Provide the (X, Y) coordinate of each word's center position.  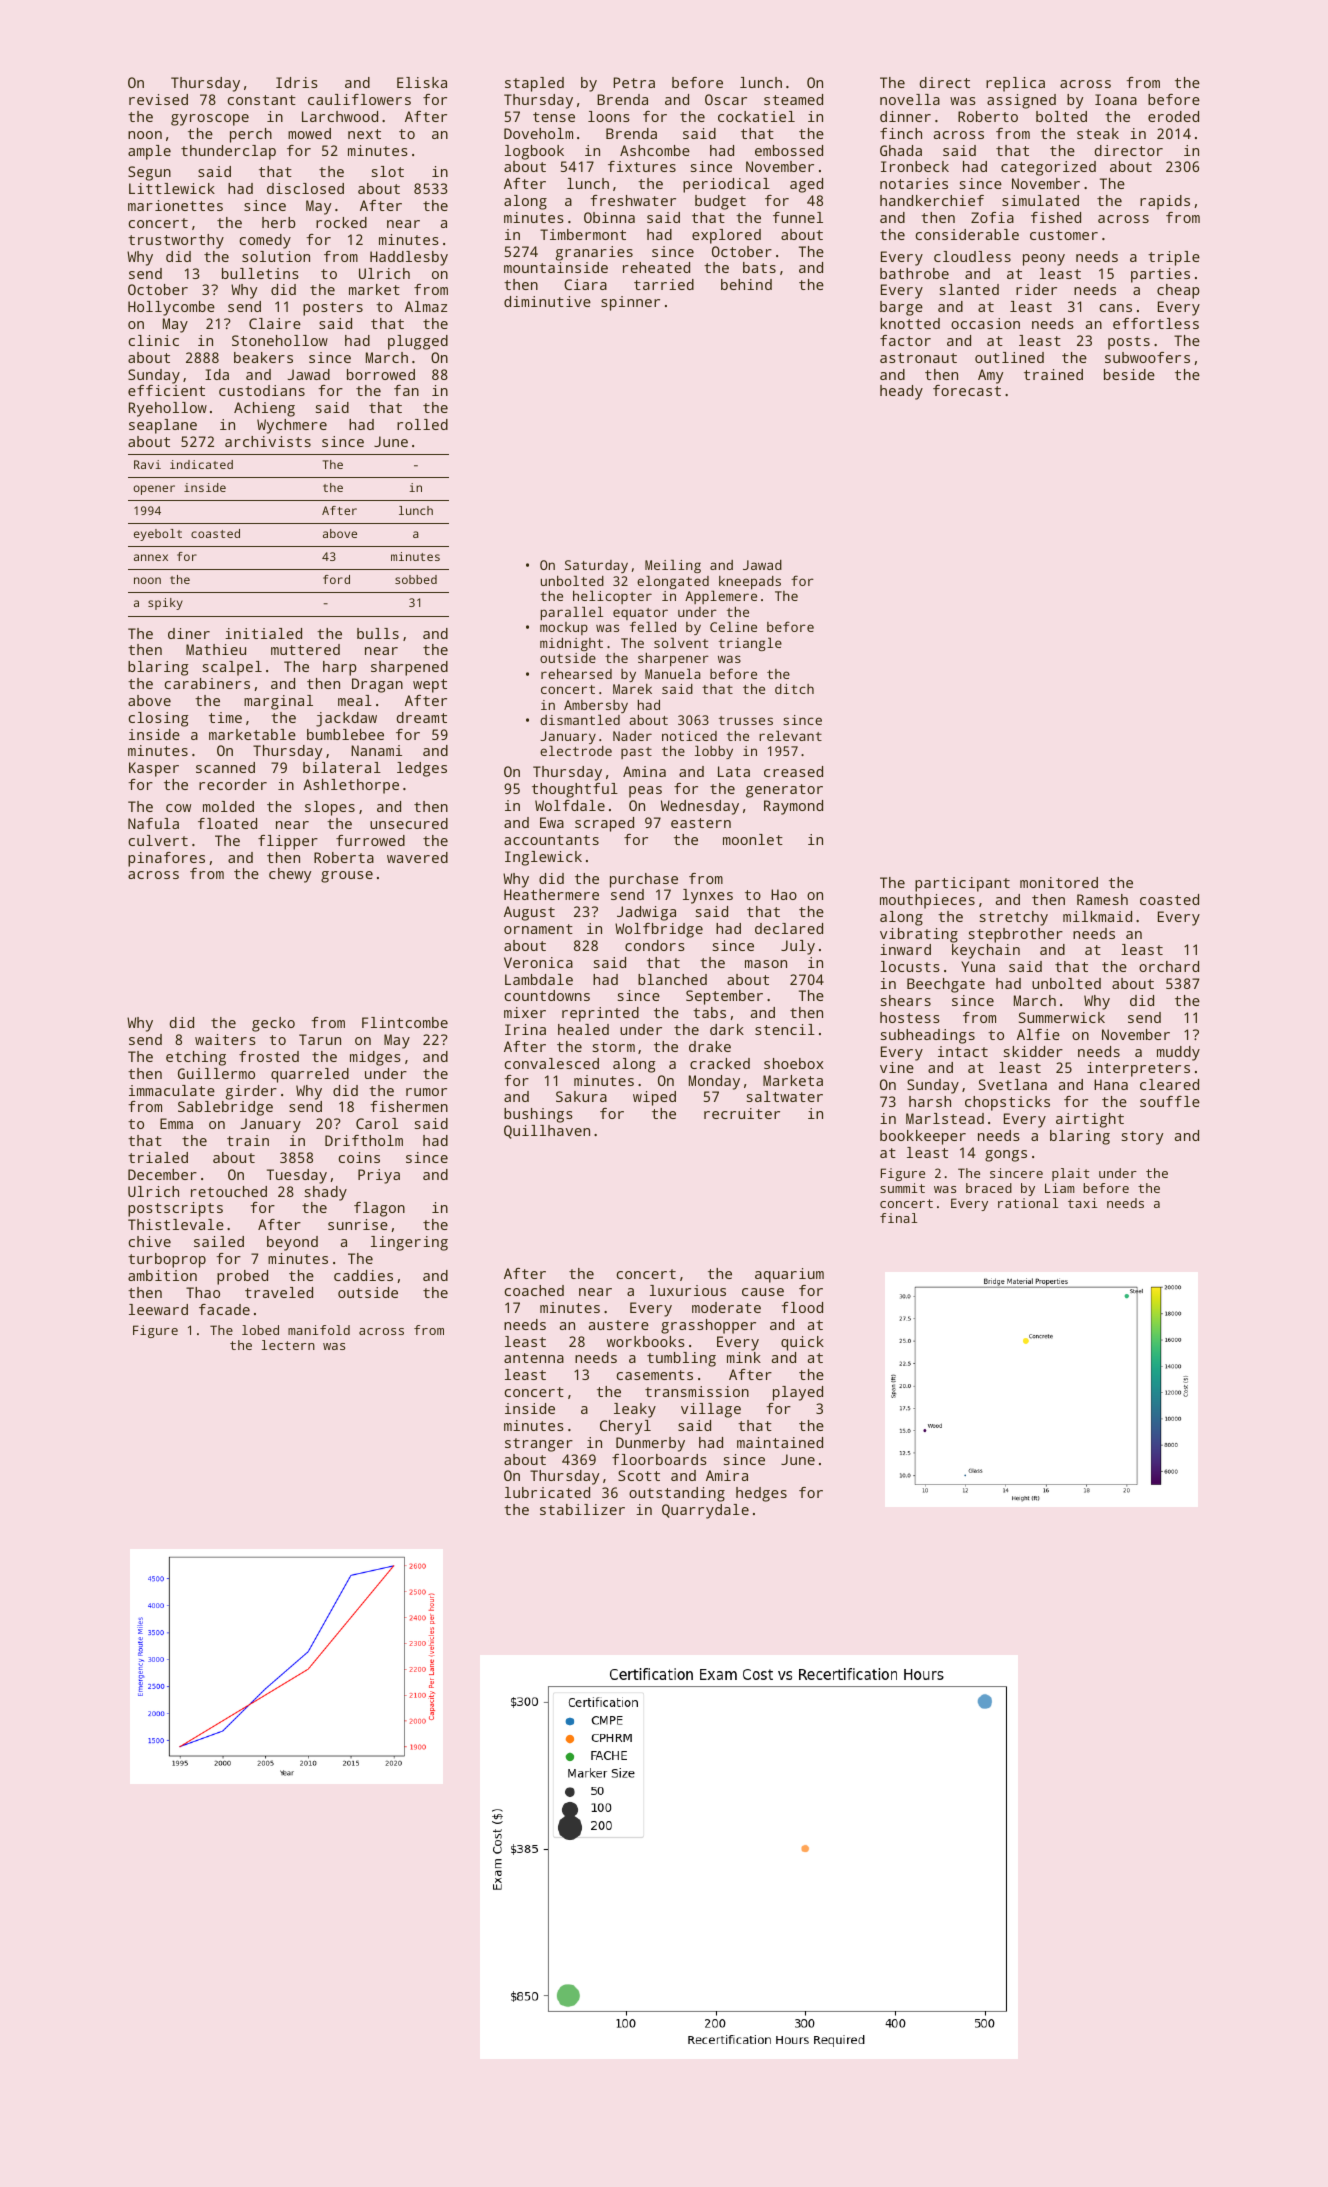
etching (196, 1058)
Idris (297, 82)
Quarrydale (705, 1511)
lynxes (708, 896)
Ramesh (1102, 899)
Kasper (154, 769)
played (798, 1393)
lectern (288, 1345)
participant (962, 884)
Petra (634, 82)
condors (655, 945)
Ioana (1116, 99)
